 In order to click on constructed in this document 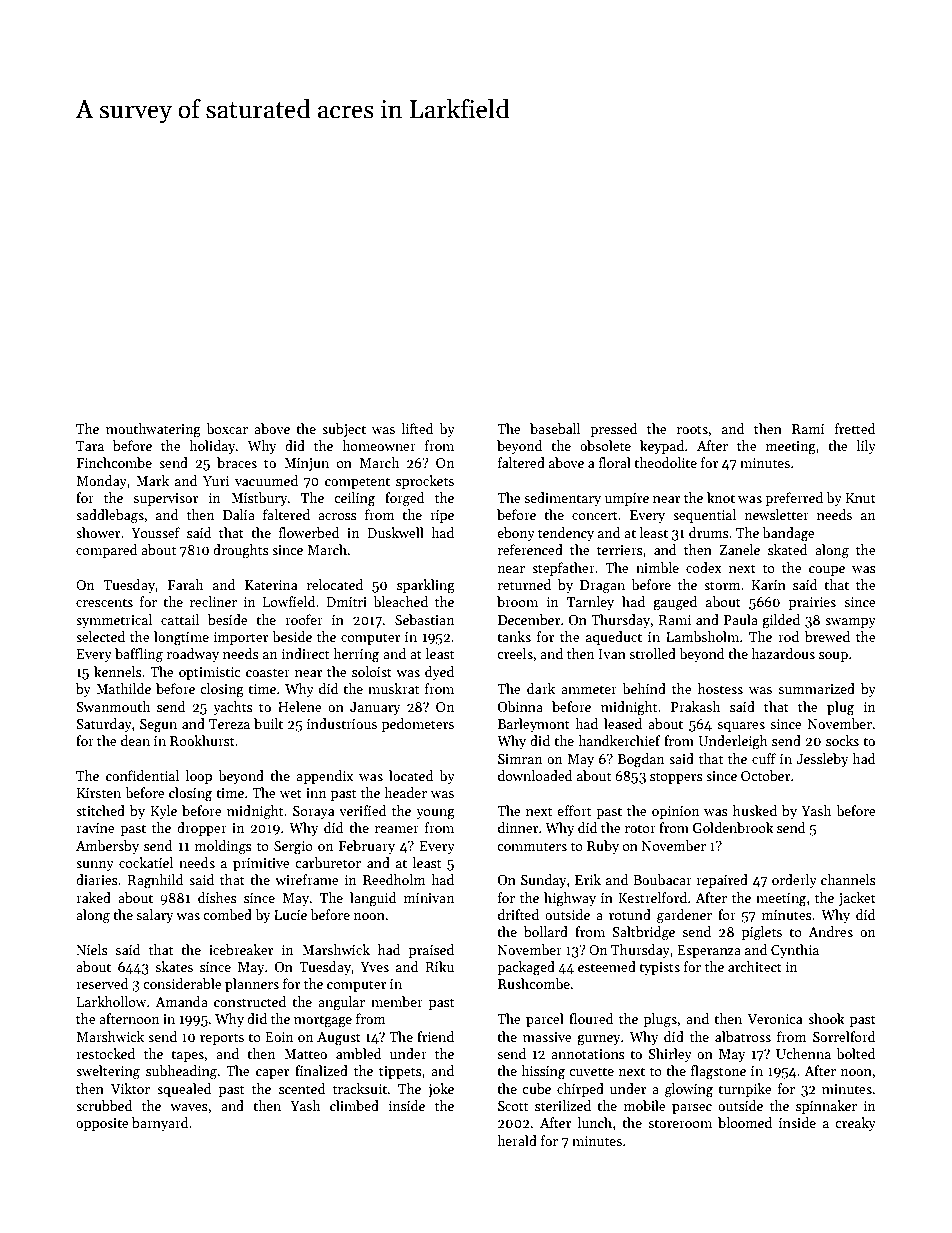, I will do `click(250, 1001)`.
